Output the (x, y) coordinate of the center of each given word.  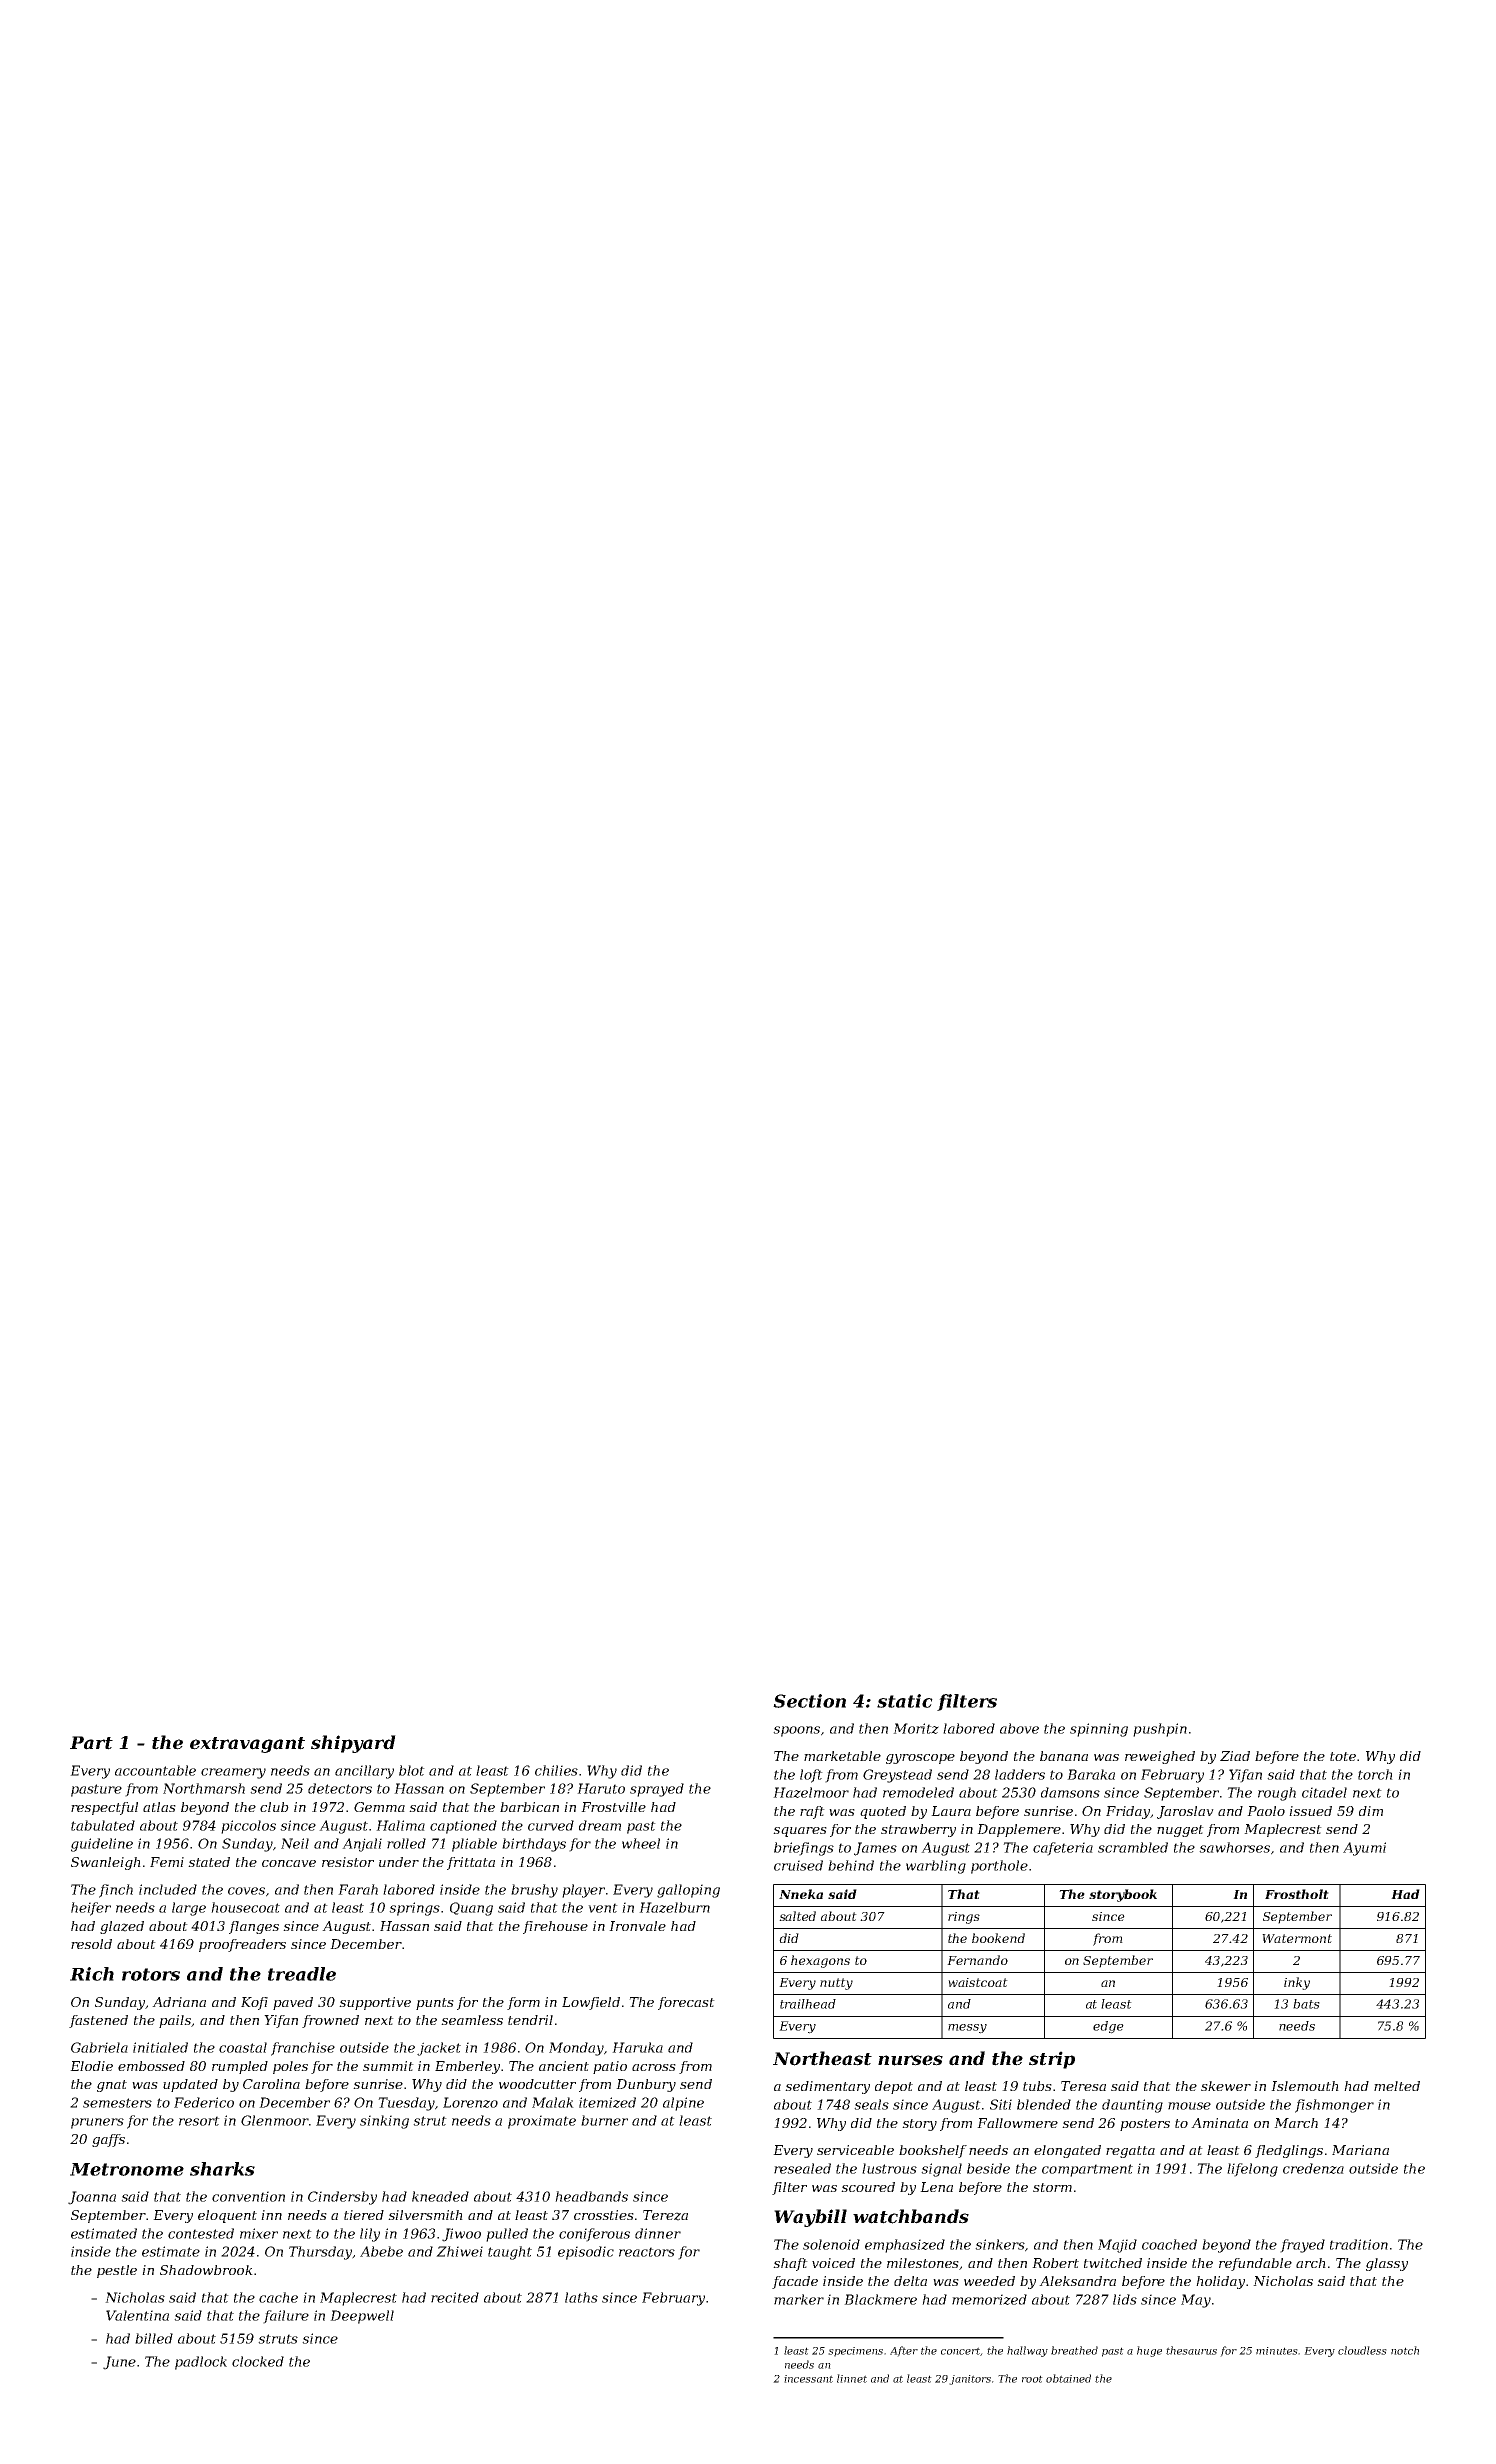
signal (941, 2170)
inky (1297, 1983)
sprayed (657, 1790)
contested (201, 2233)
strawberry (918, 1830)
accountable (155, 1770)
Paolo (1266, 1811)
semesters (117, 2103)
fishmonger (1334, 2106)
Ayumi (1364, 1849)
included (168, 1889)
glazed (122, 1927)
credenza (1313, 2168)
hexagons (820, 1961)
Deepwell (362, 2317)
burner (604, 2120)
